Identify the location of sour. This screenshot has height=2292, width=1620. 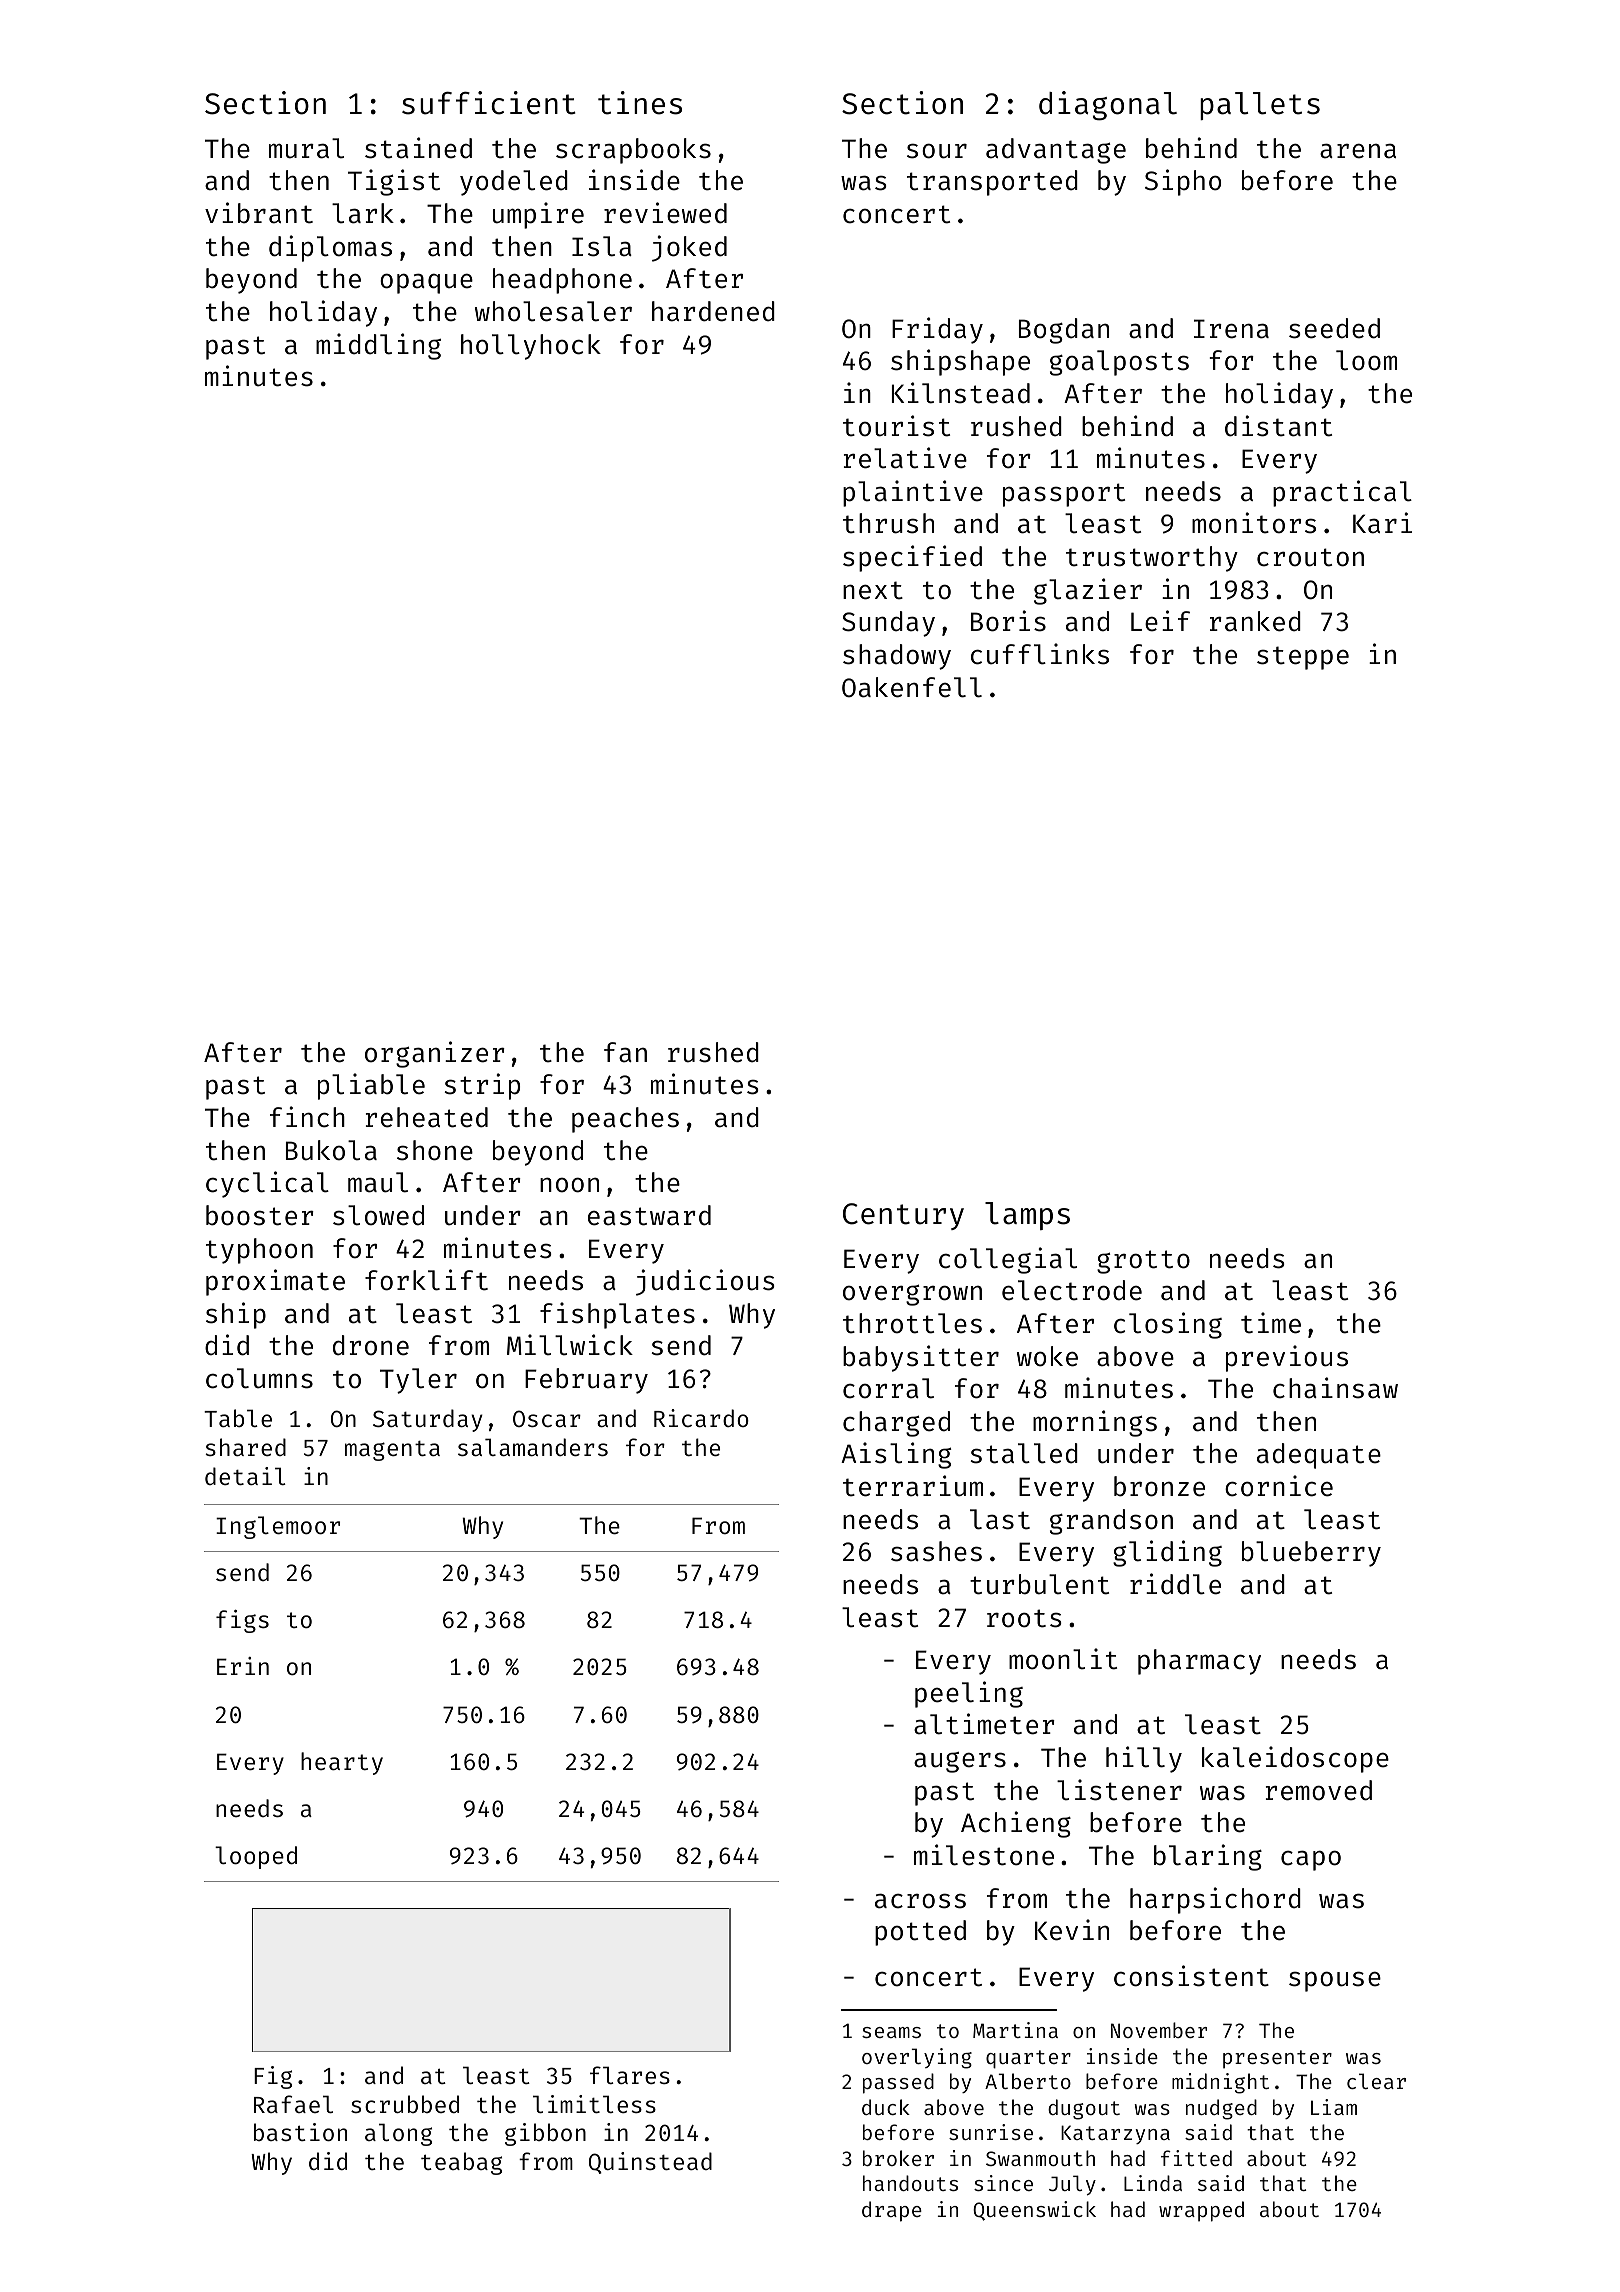
(937, 151).
